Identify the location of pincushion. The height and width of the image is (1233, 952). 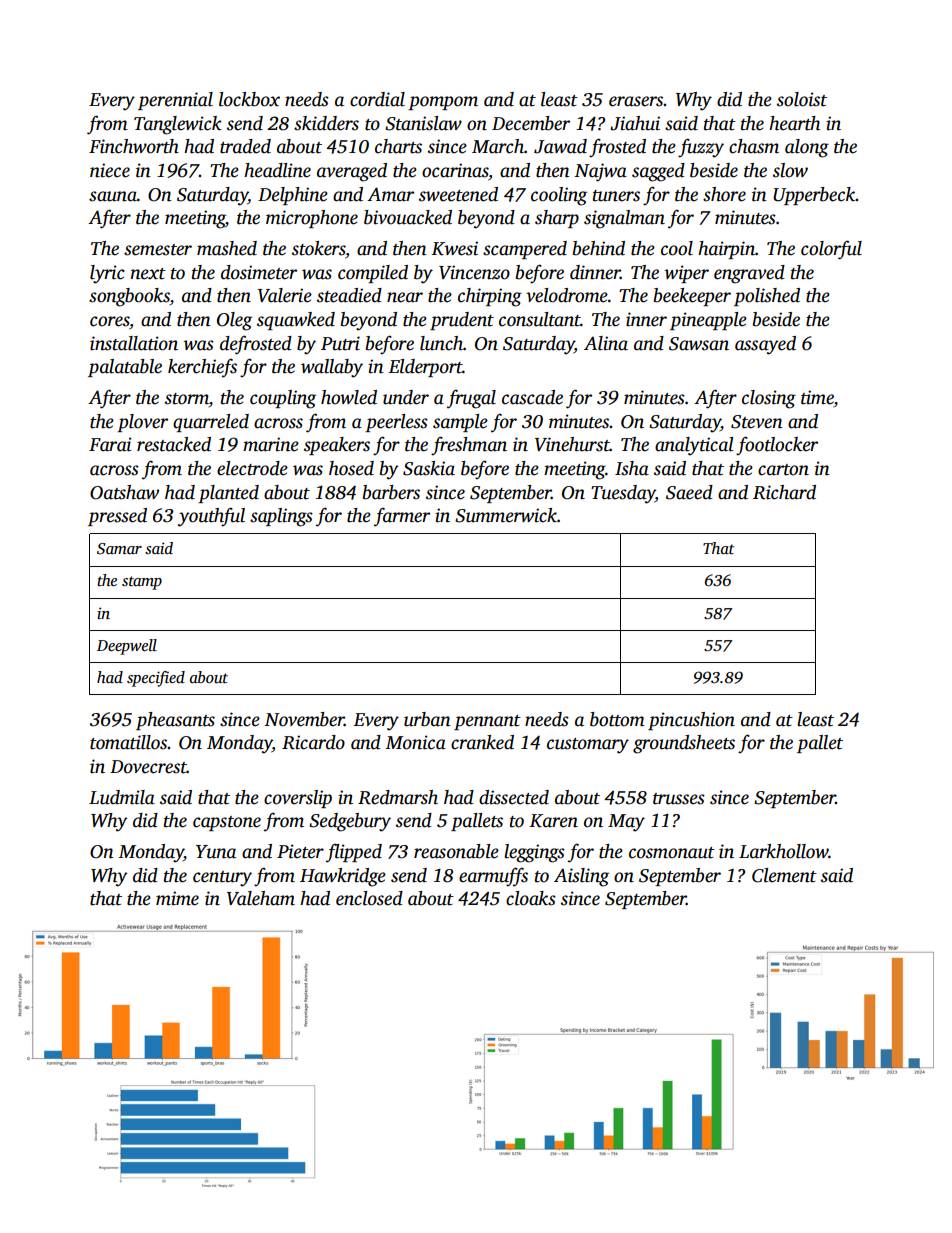
(691, 721).
